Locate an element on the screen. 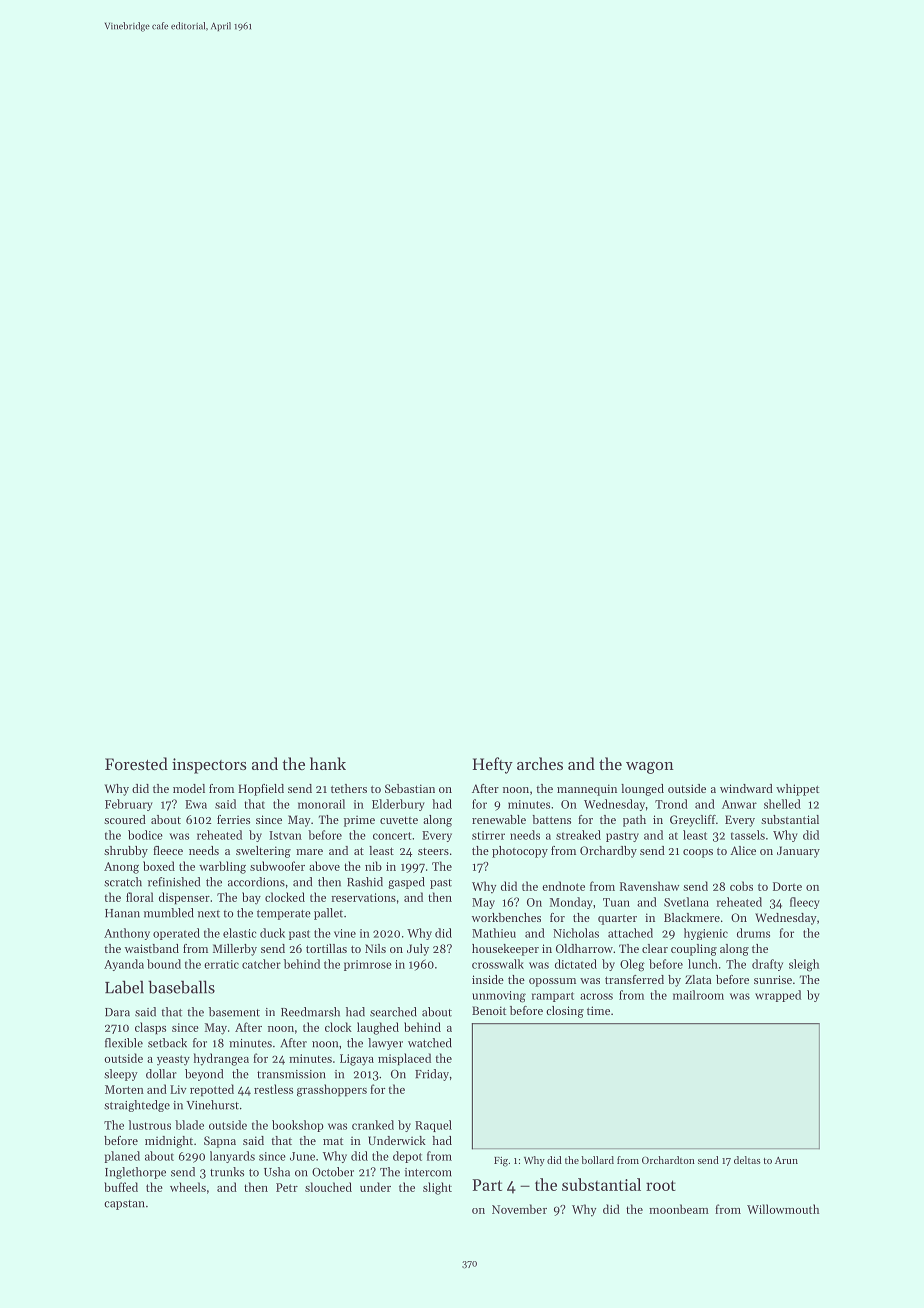  Zlata is located at coordinates (698, 979).
